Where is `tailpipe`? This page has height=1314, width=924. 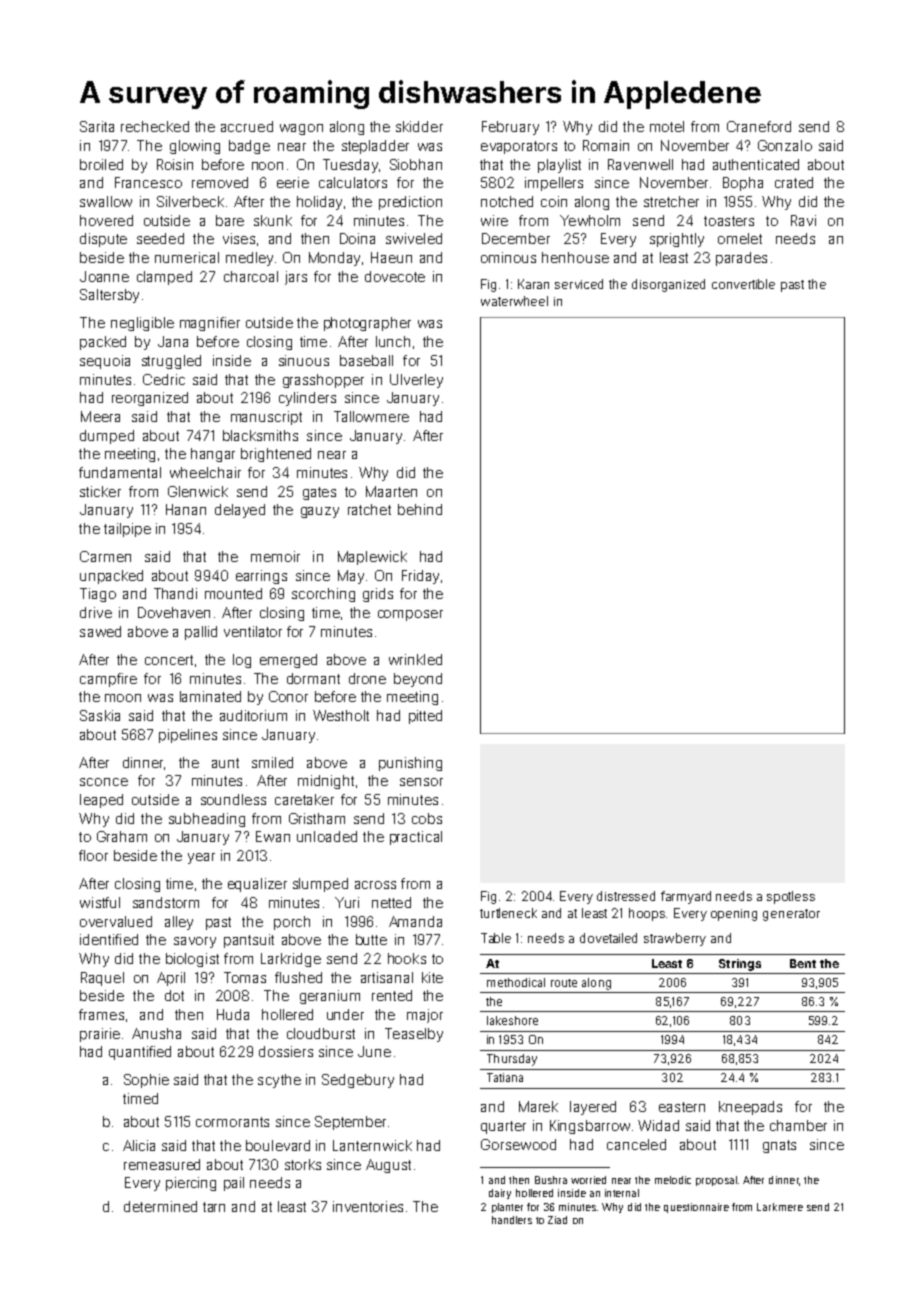
tailpipe is located at coordinates (127, 530).
